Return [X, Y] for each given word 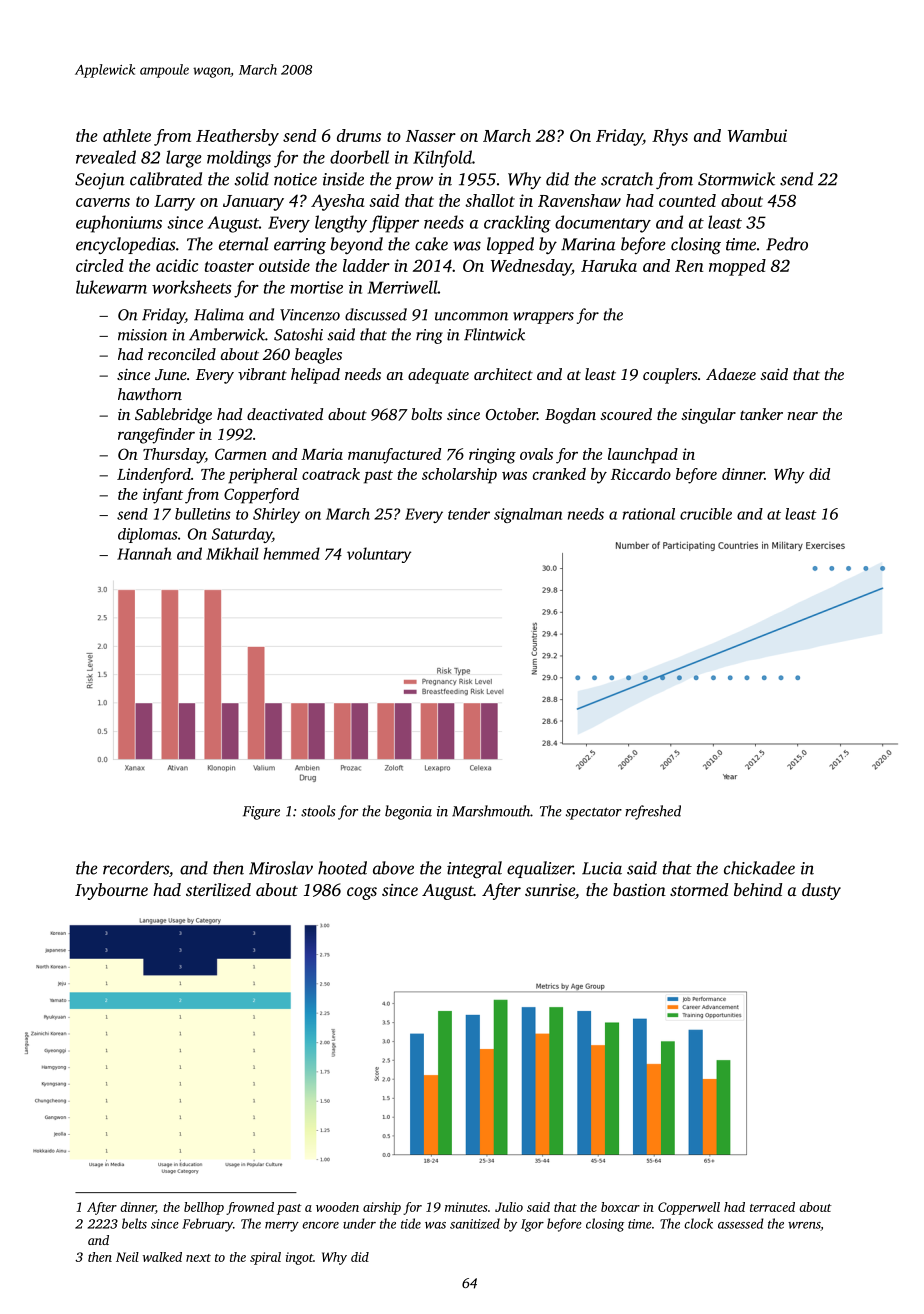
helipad [315, 376]
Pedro [787, 244]
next [198, 1258]
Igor [532, 1225]
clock [698, 1223]
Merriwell [402, 287]
